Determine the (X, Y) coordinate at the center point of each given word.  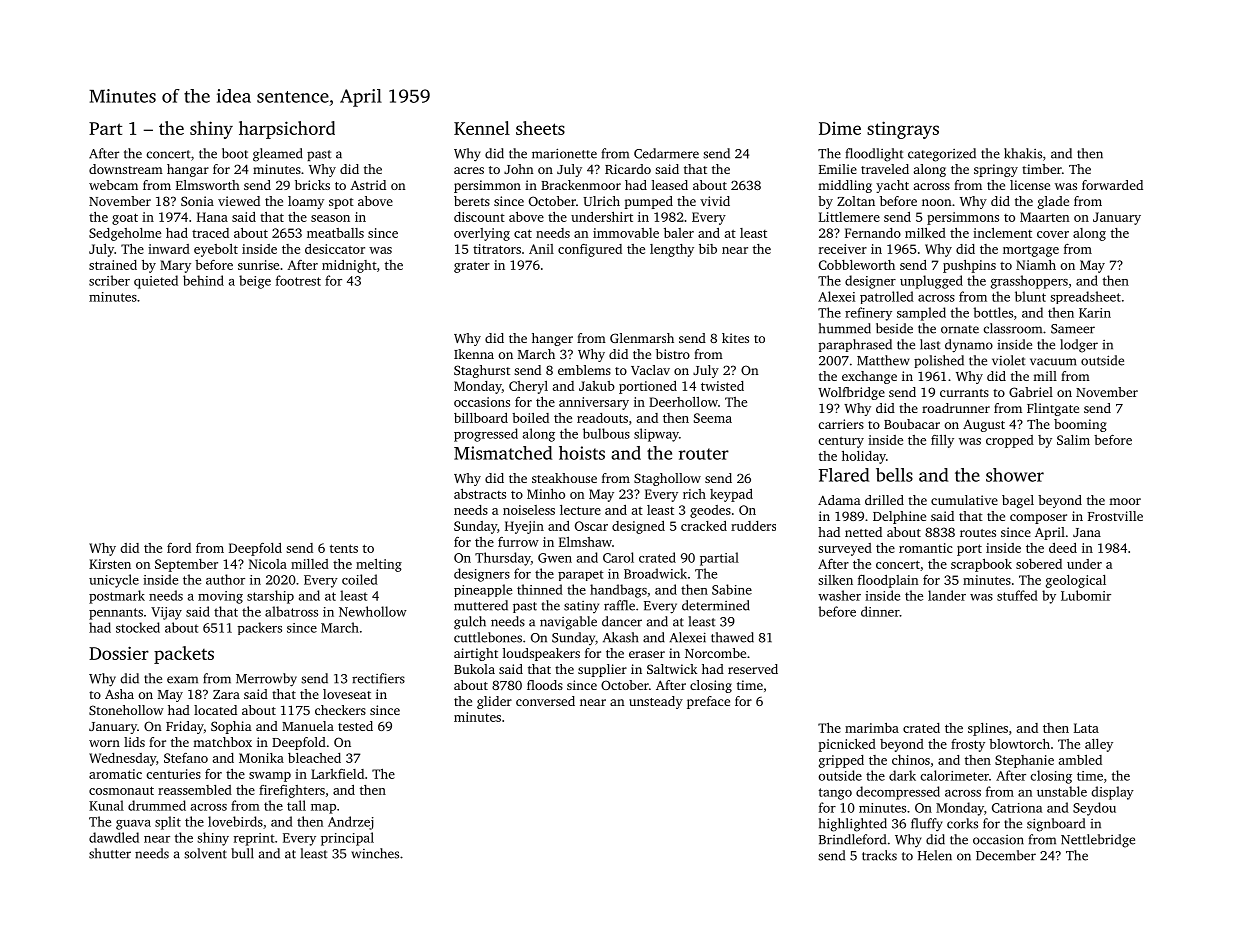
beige (255, 282)
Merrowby (266, 680)
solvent (205, 853)
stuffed (1017, 595)
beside (894, 328)
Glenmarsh (642, 338)
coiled (360, 579)
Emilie (838, 169)
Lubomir (1086, 595)
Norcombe (715, 653)
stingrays (903, 130)
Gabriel (1031, 392)
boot (235, 153)
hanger (552, 339)
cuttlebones (488, 637)
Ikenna (474, 354)
